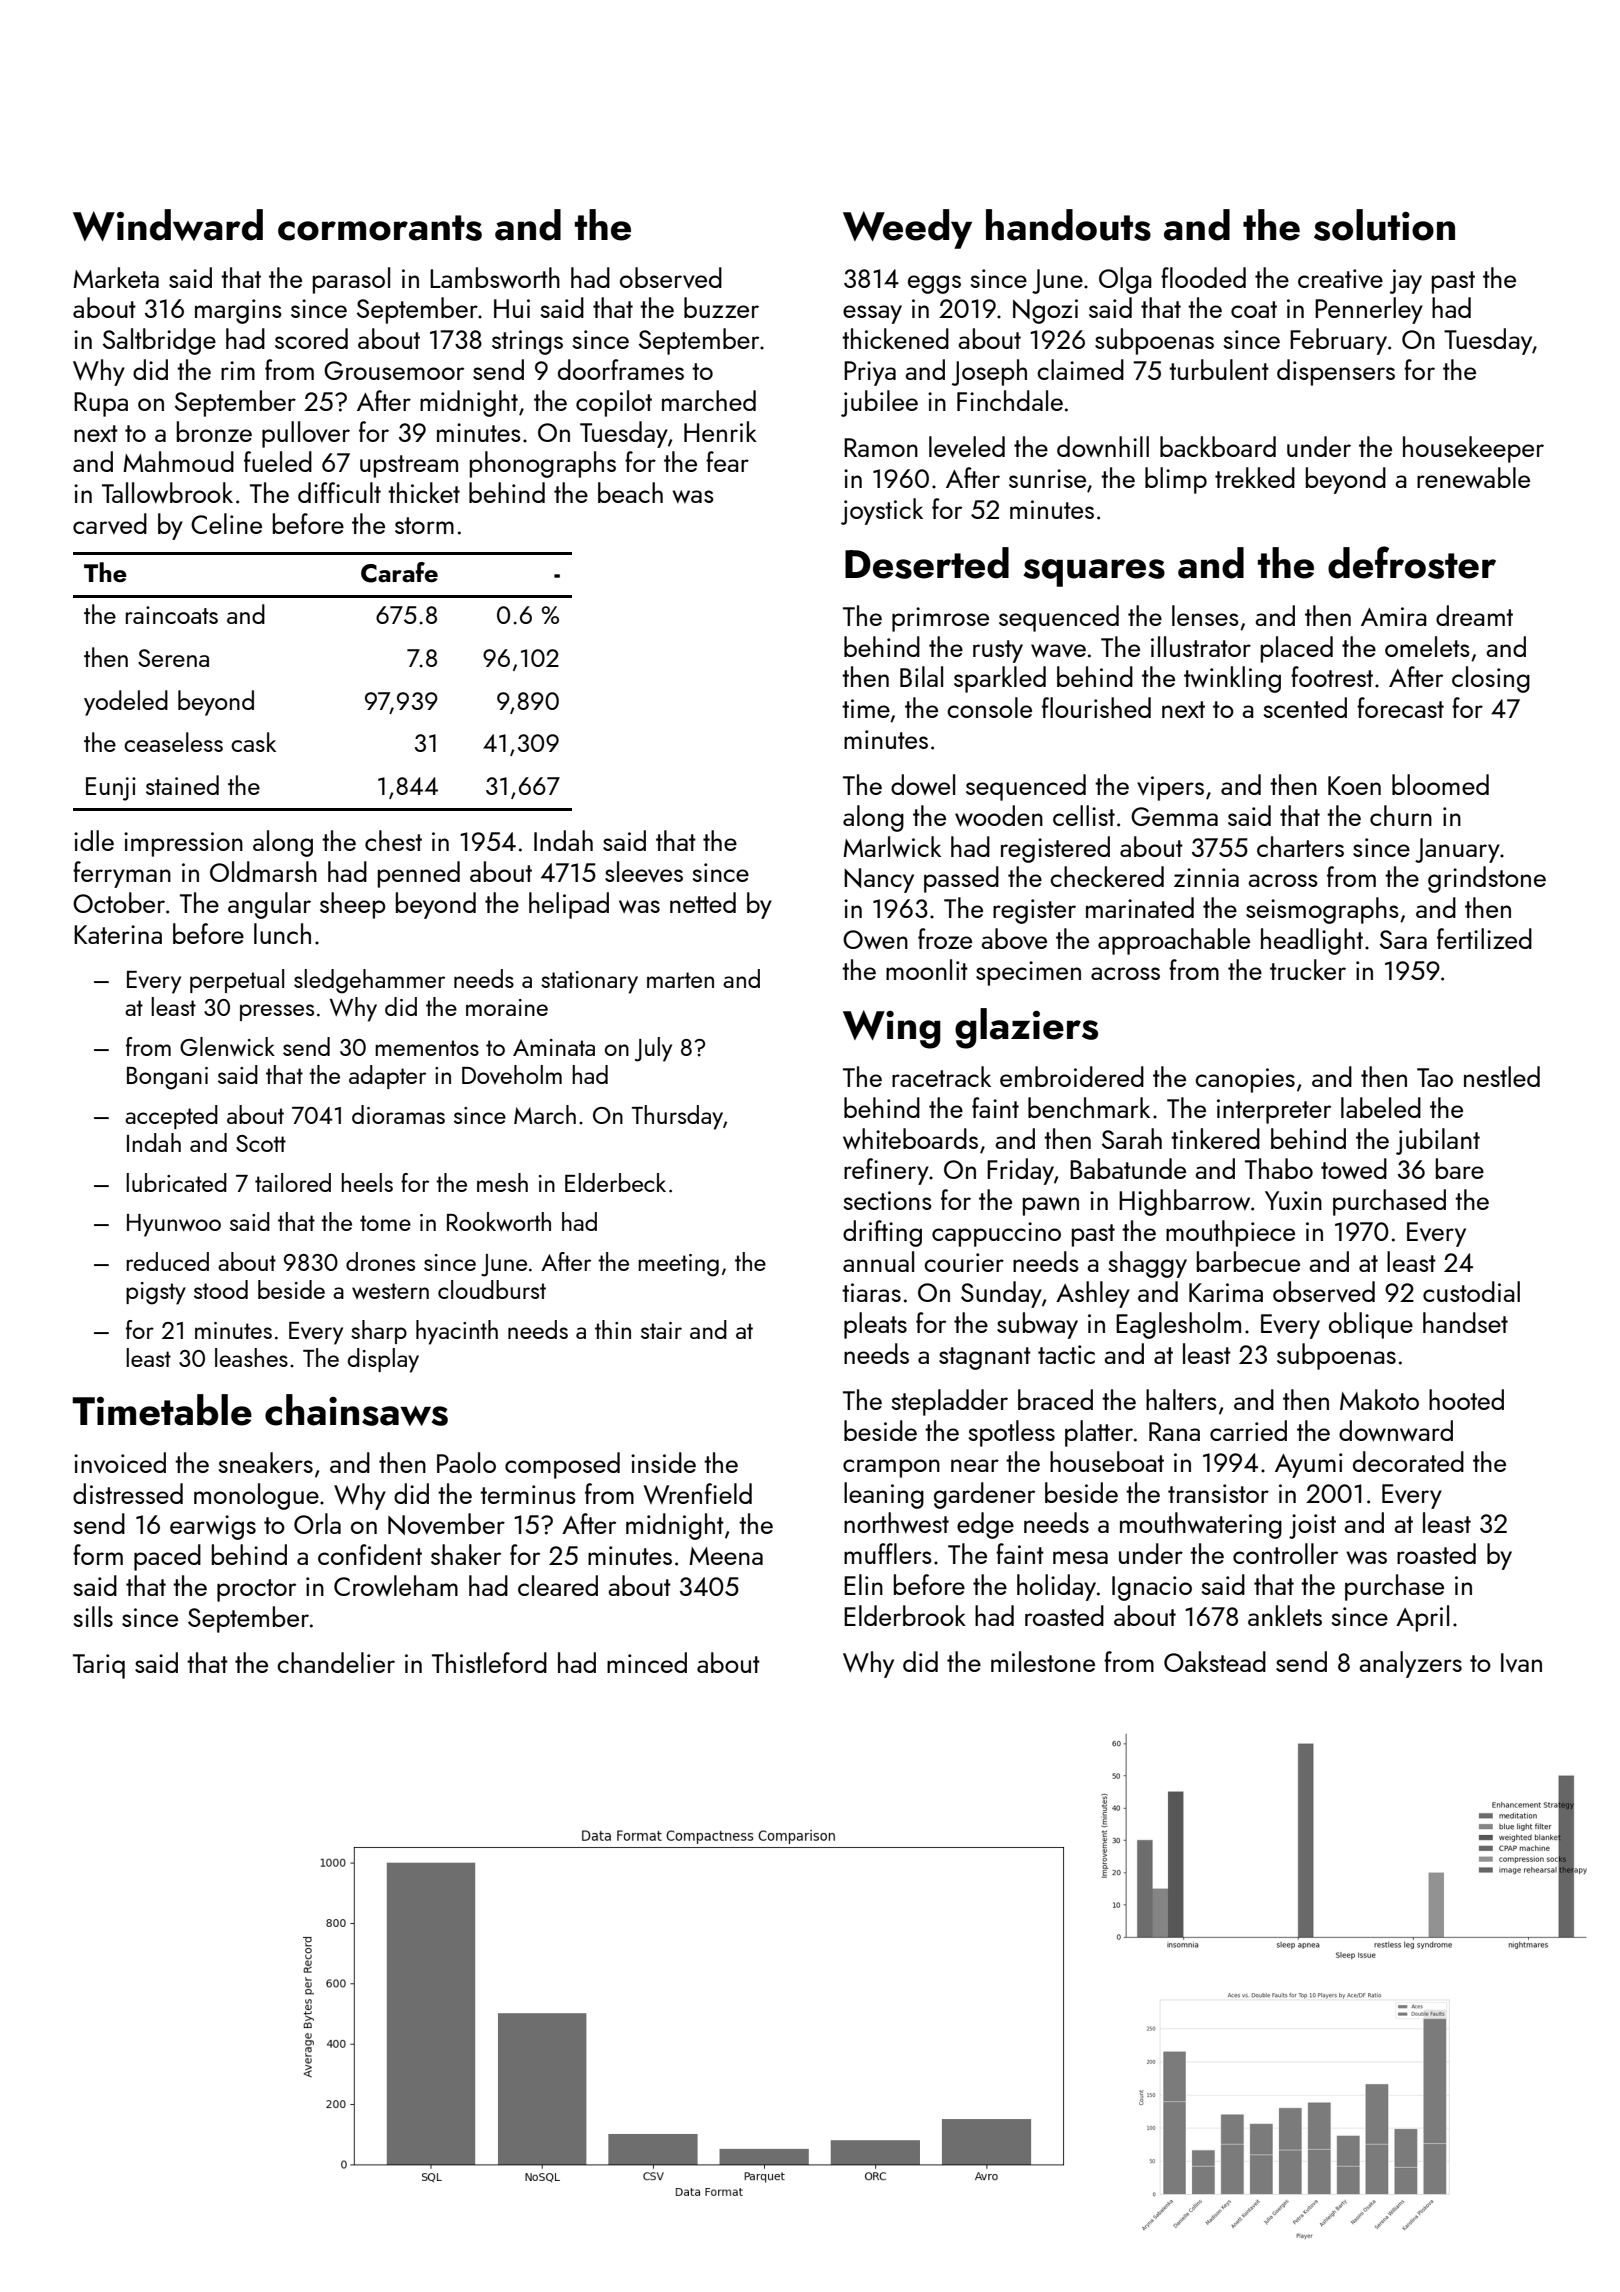 This screenshot has height=2292, width=1620. What do you see at coordinates (892, 847) in the screenshot?
I see `Marlwick` at bounding box center [892, 847].
